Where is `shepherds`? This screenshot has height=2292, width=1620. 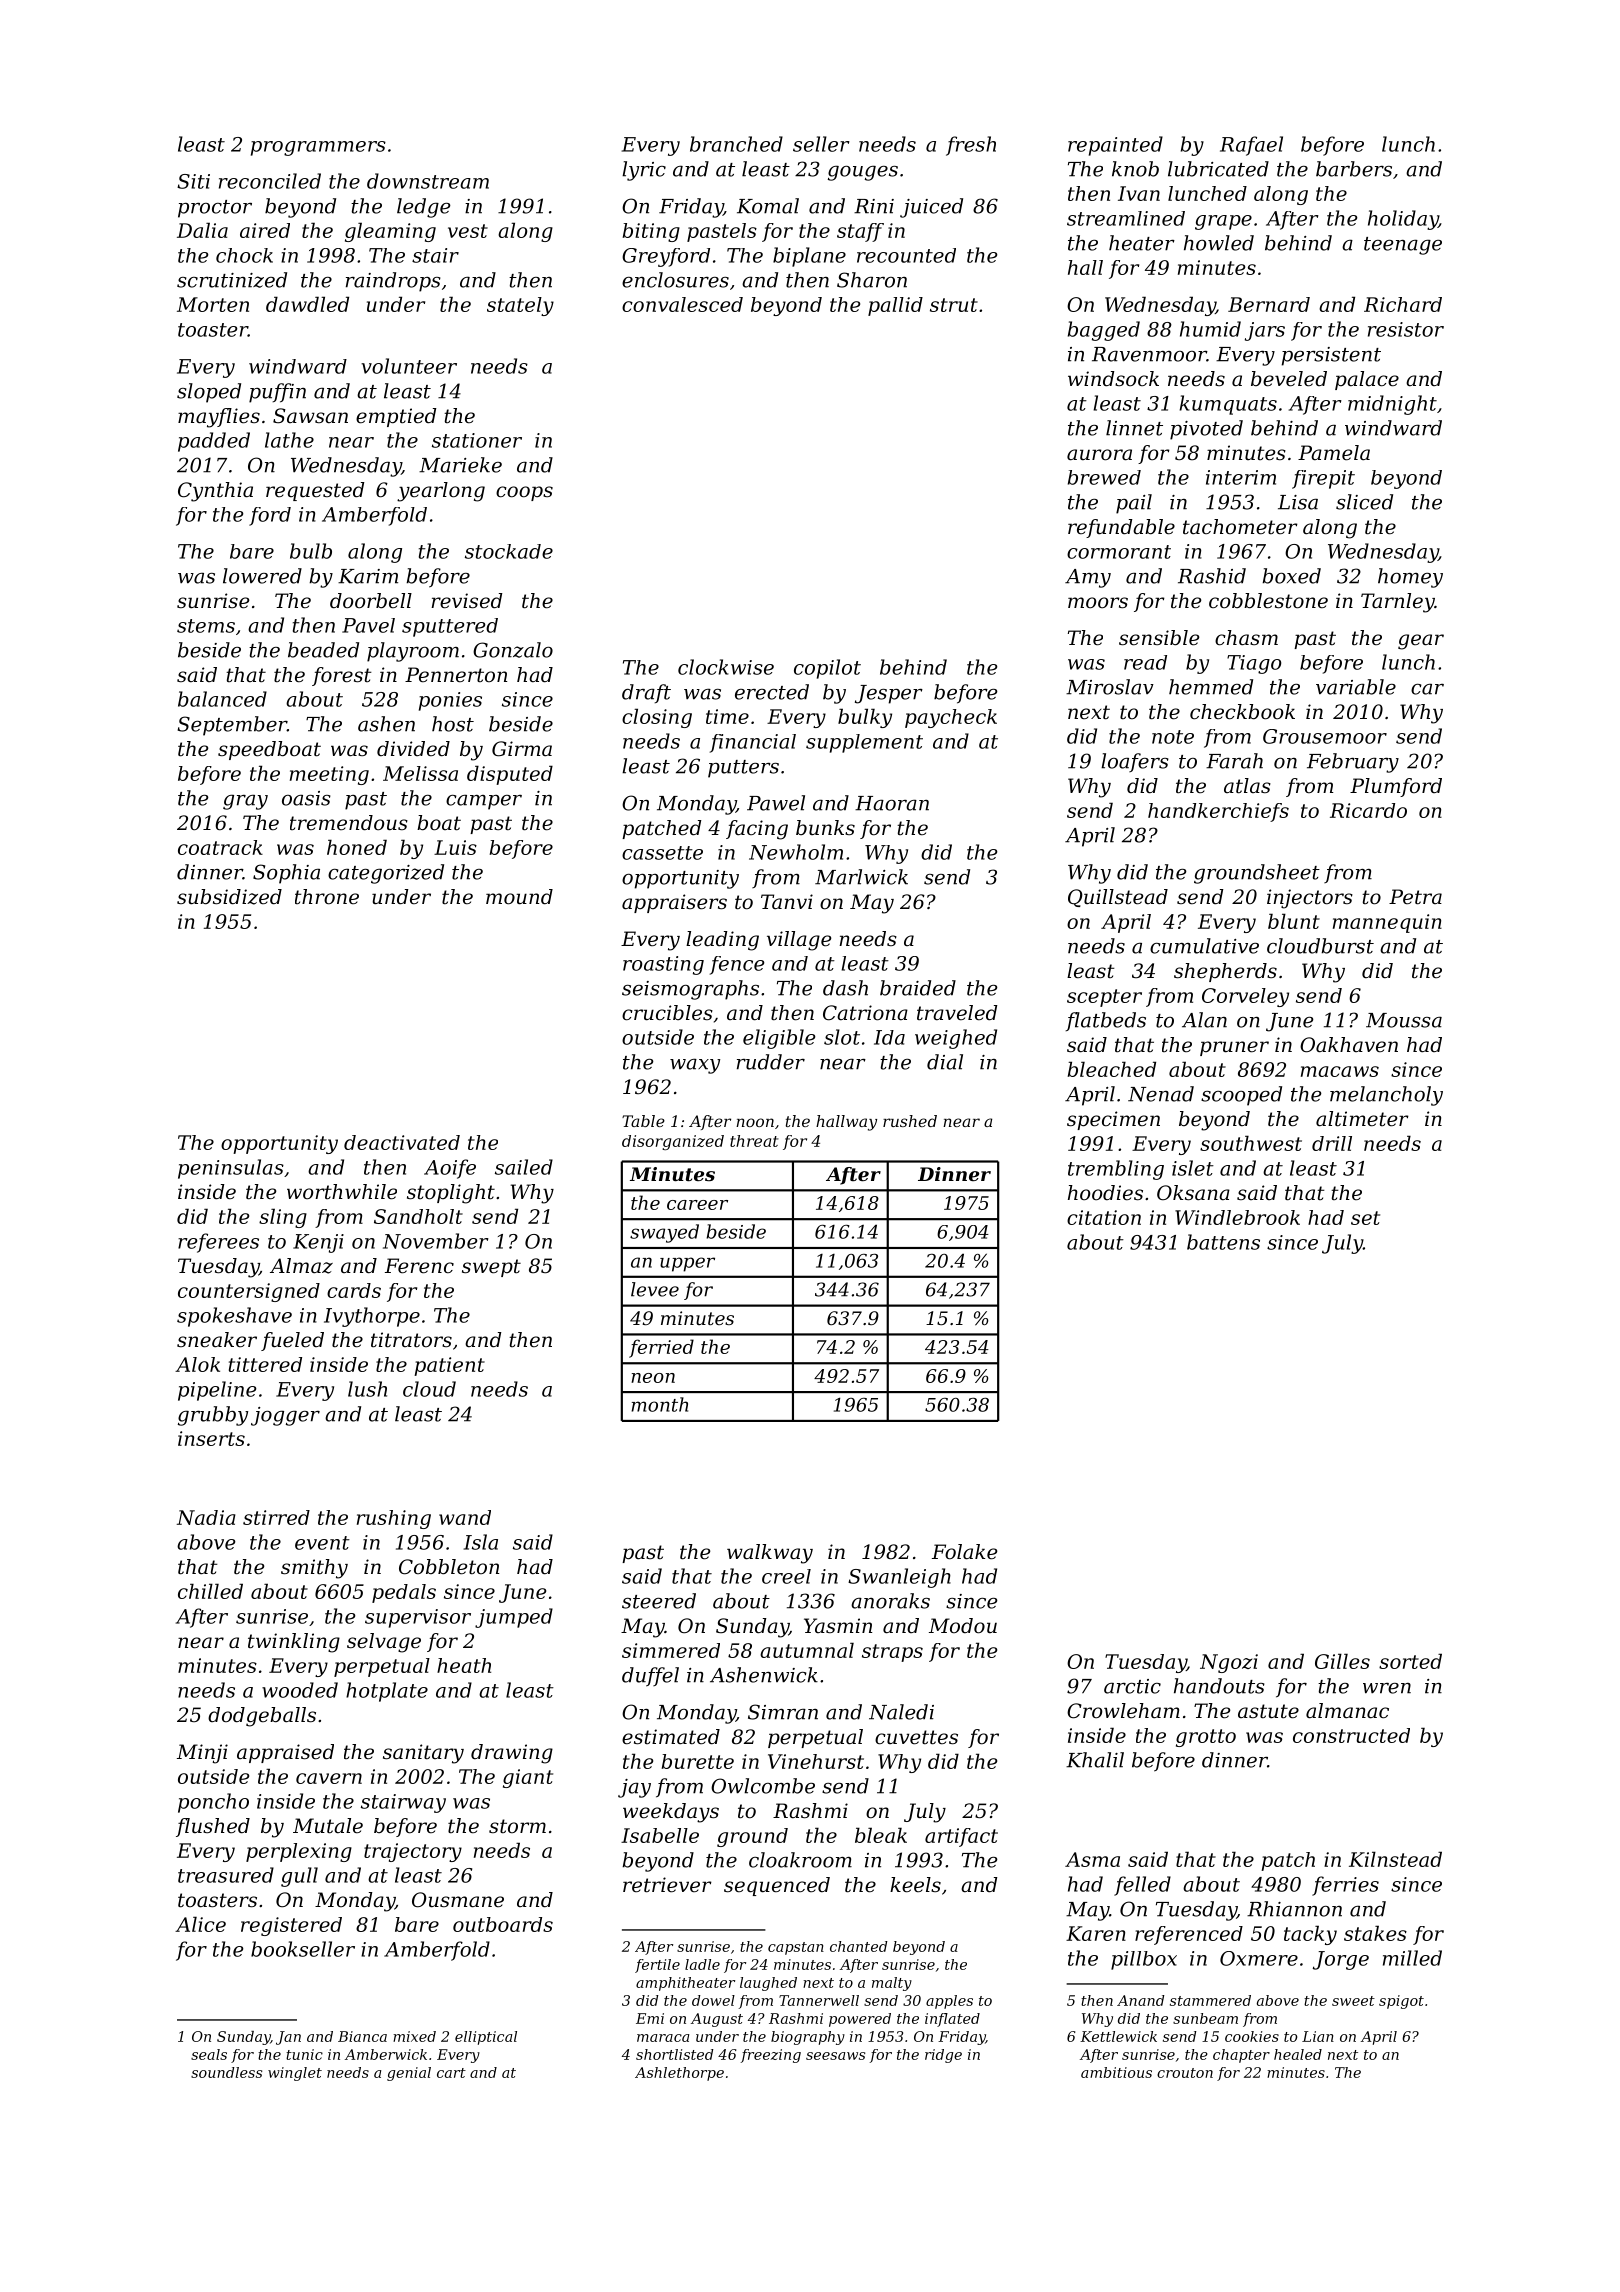
shepherds is located at coordinates (1225, 972).
